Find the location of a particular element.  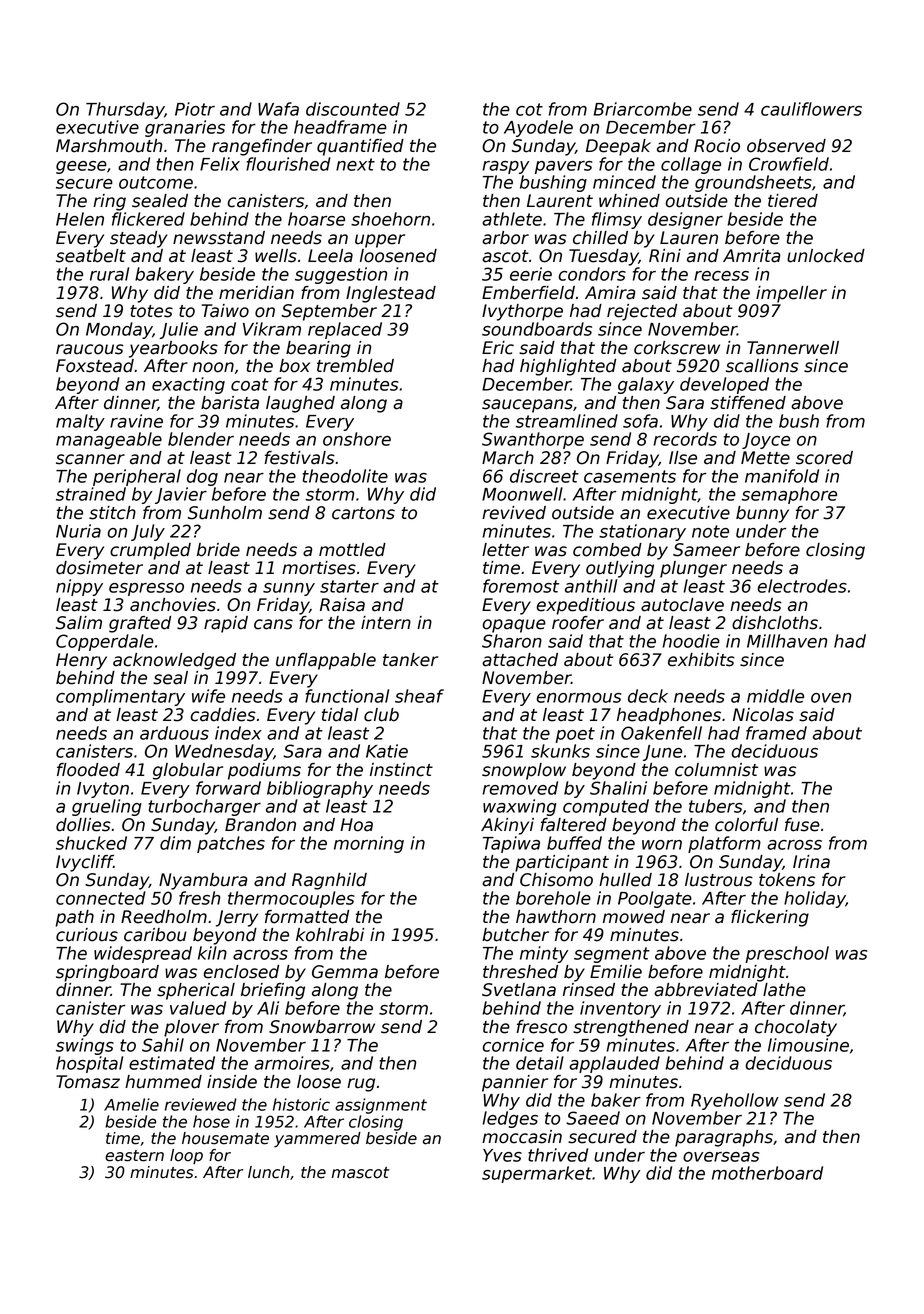

Foxstead is located at coordinates (95, 366).
